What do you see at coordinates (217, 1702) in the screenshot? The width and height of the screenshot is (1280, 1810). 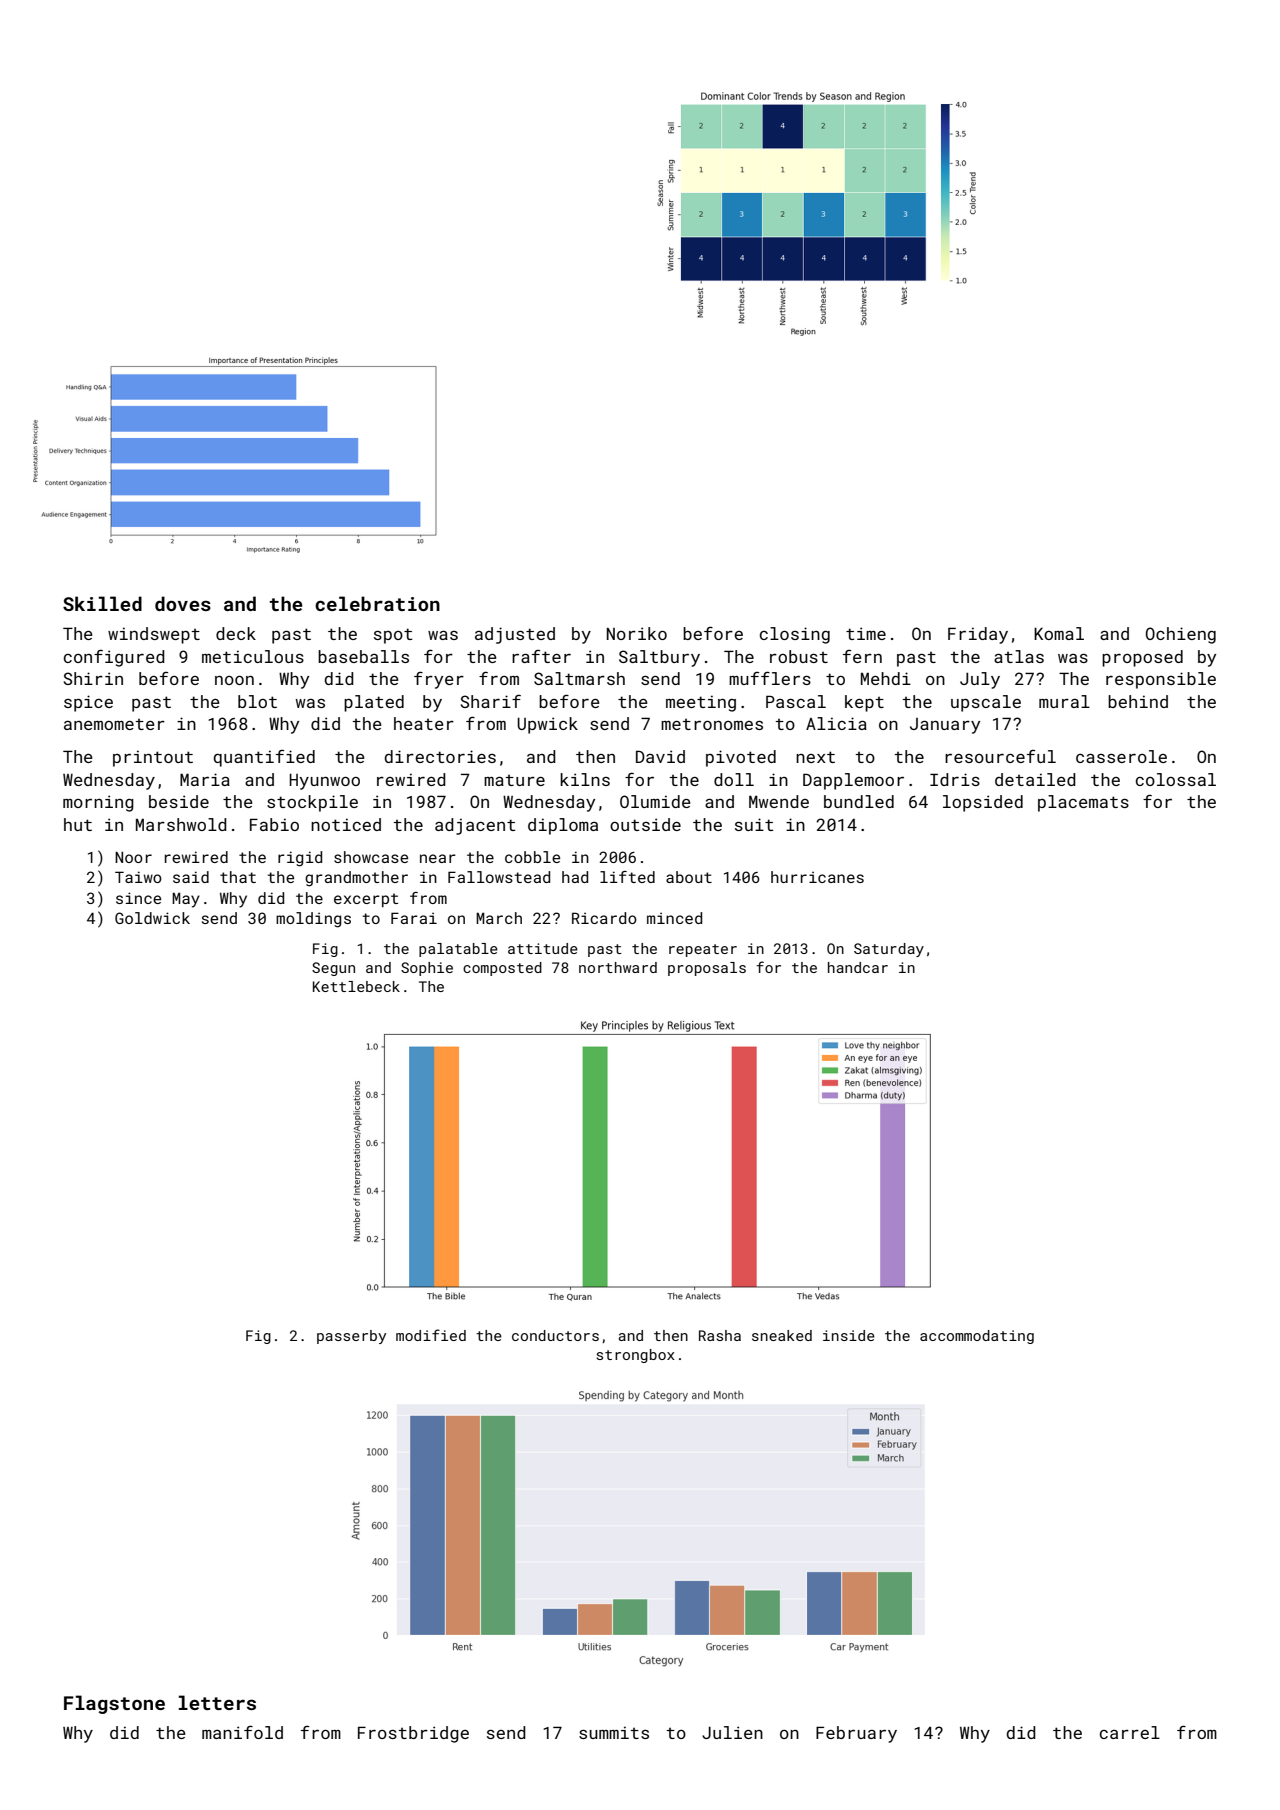 I see `letters` at bounding box center [217, 1702].
